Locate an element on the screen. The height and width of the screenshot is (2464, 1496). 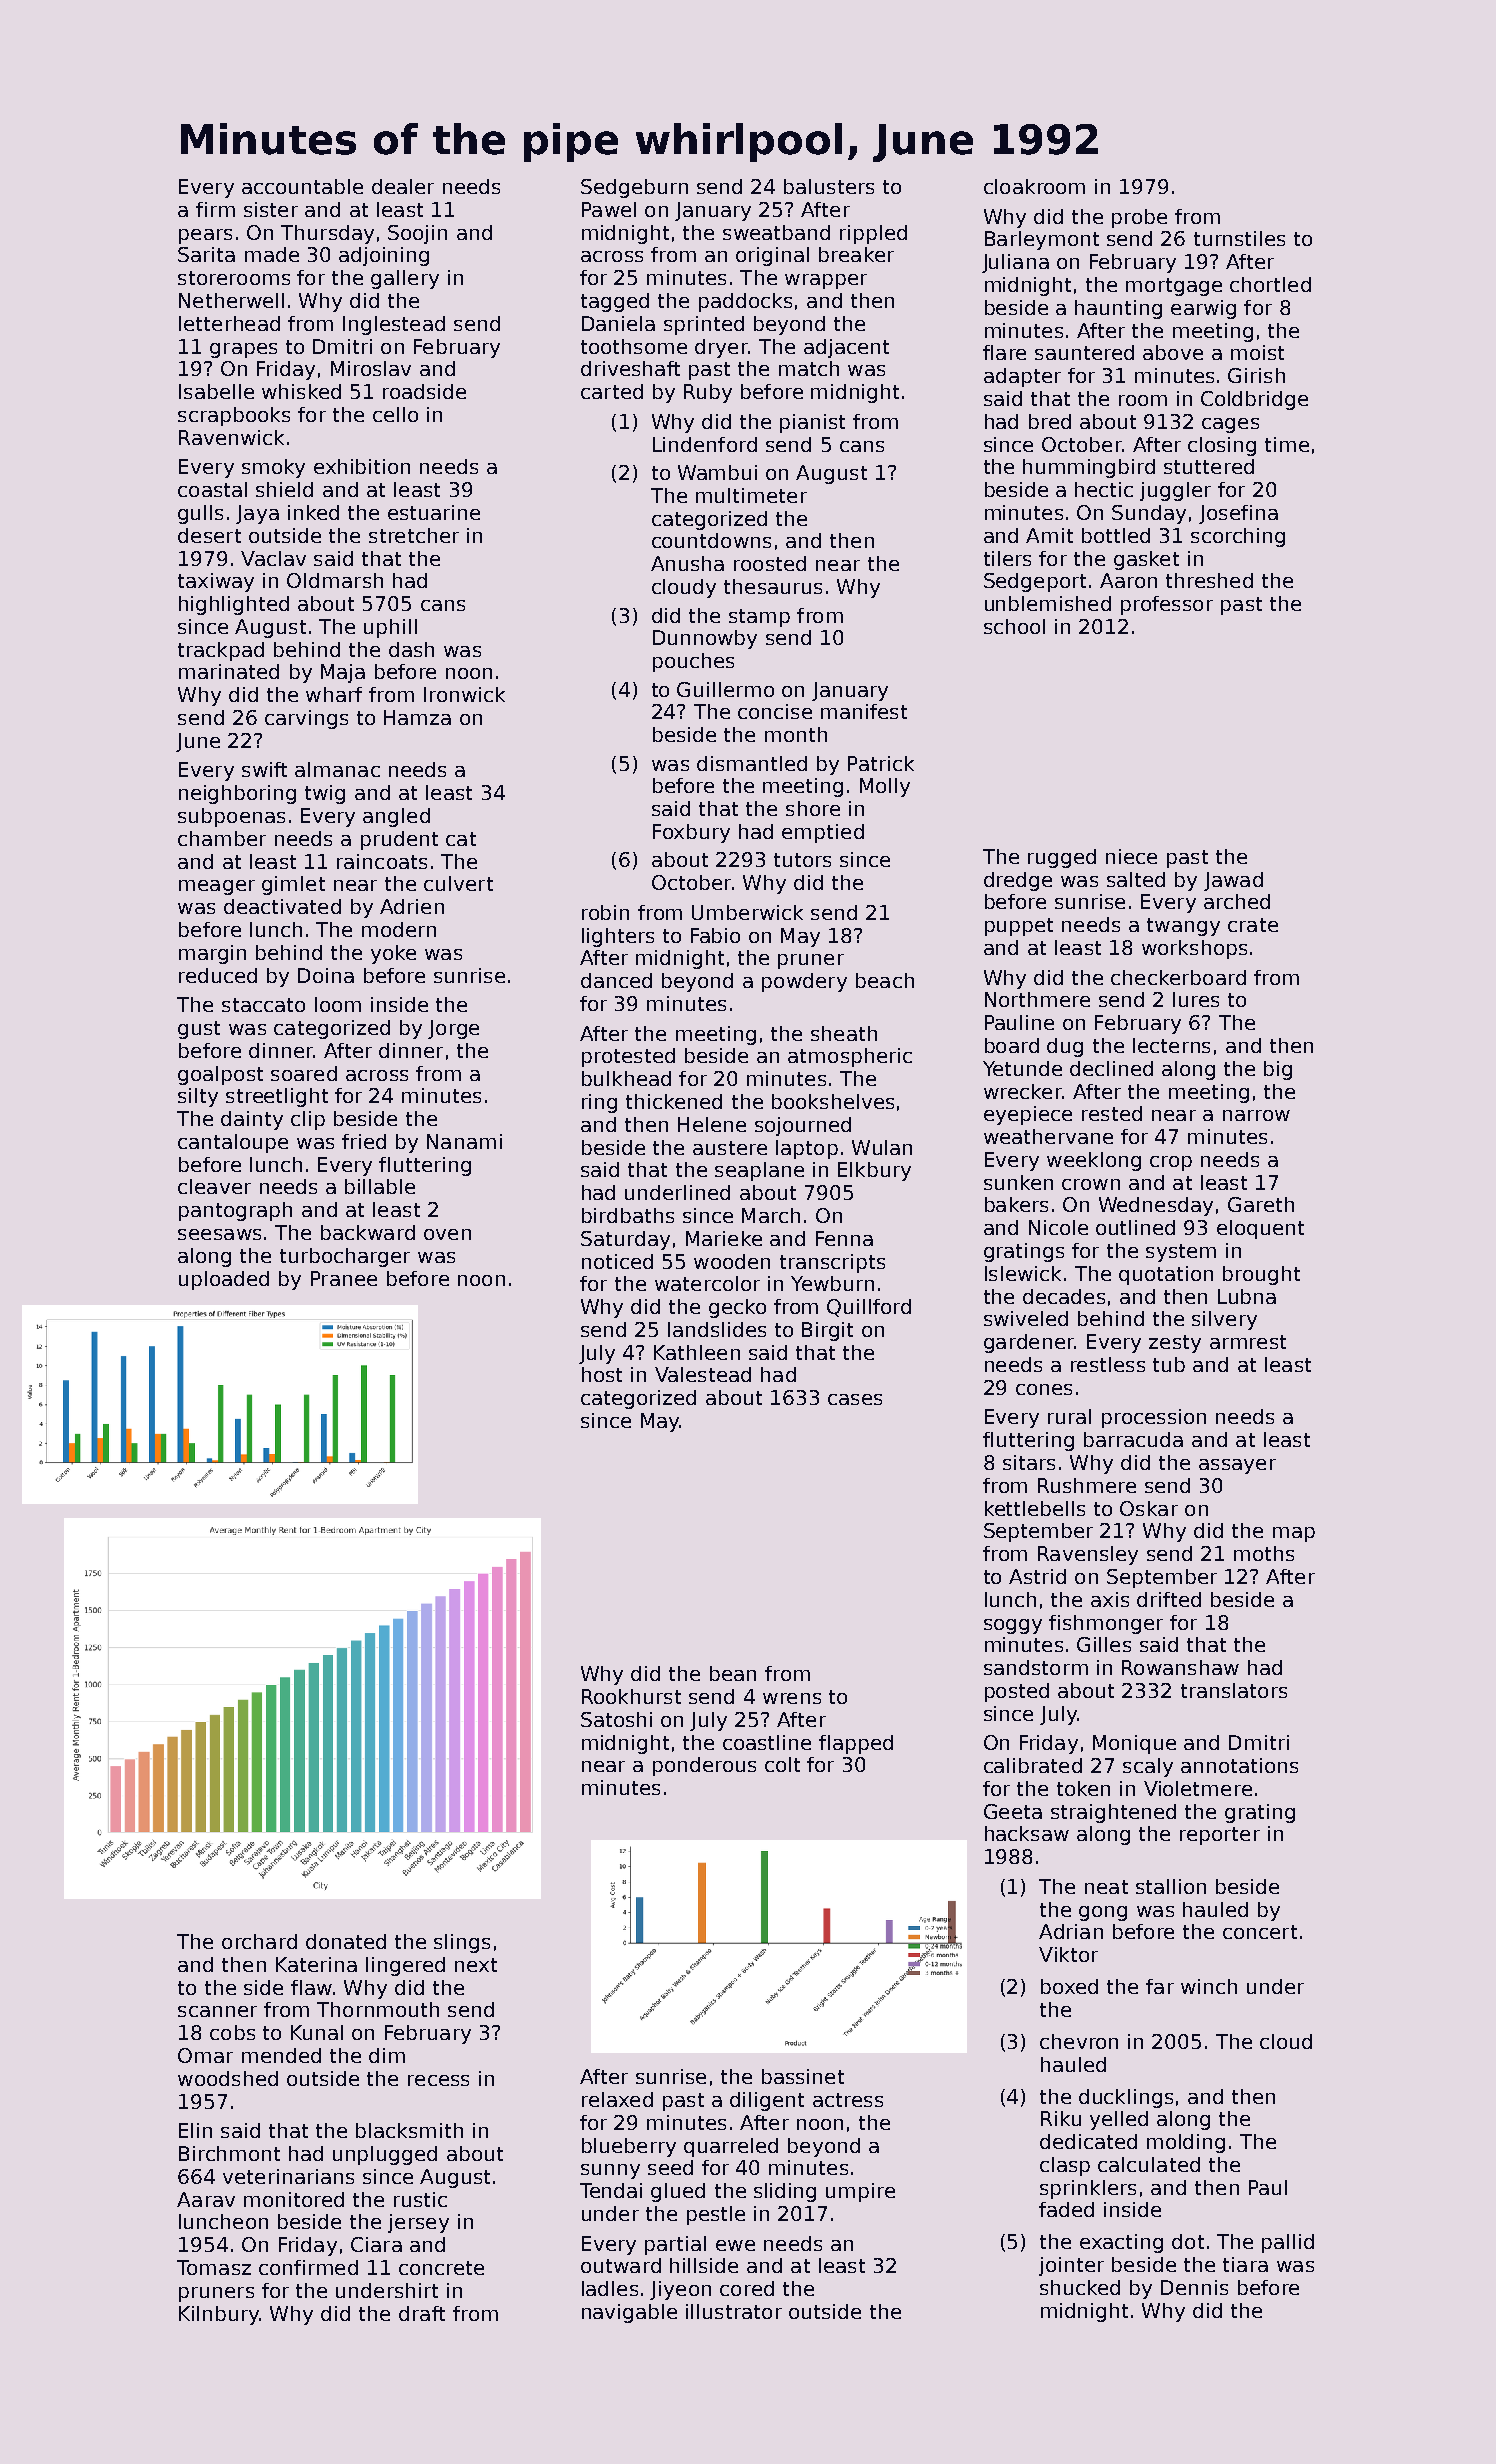
probe is located at coordinates (1139, 218).
